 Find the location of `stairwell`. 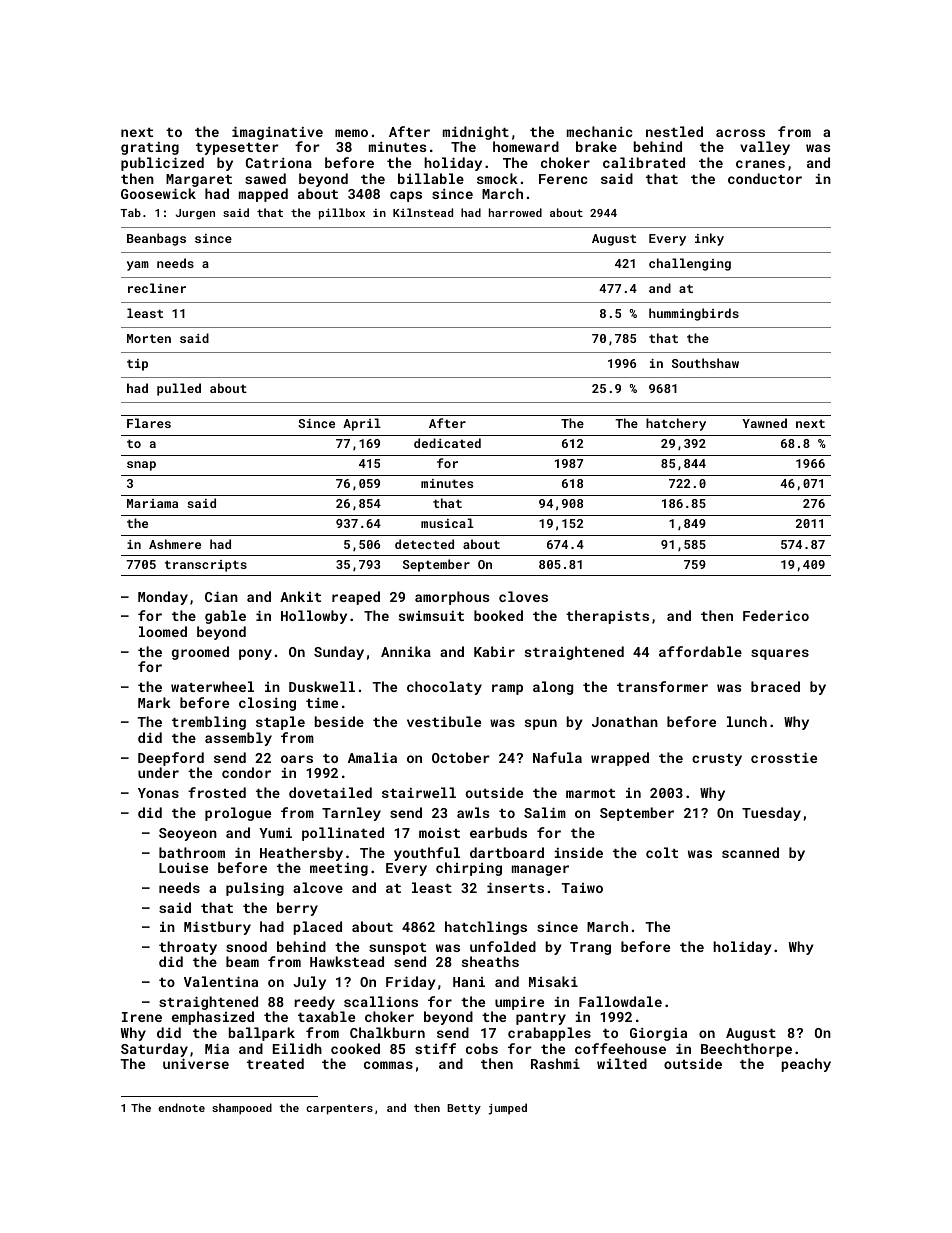

stairwell is located at coordinates (419, 792).
